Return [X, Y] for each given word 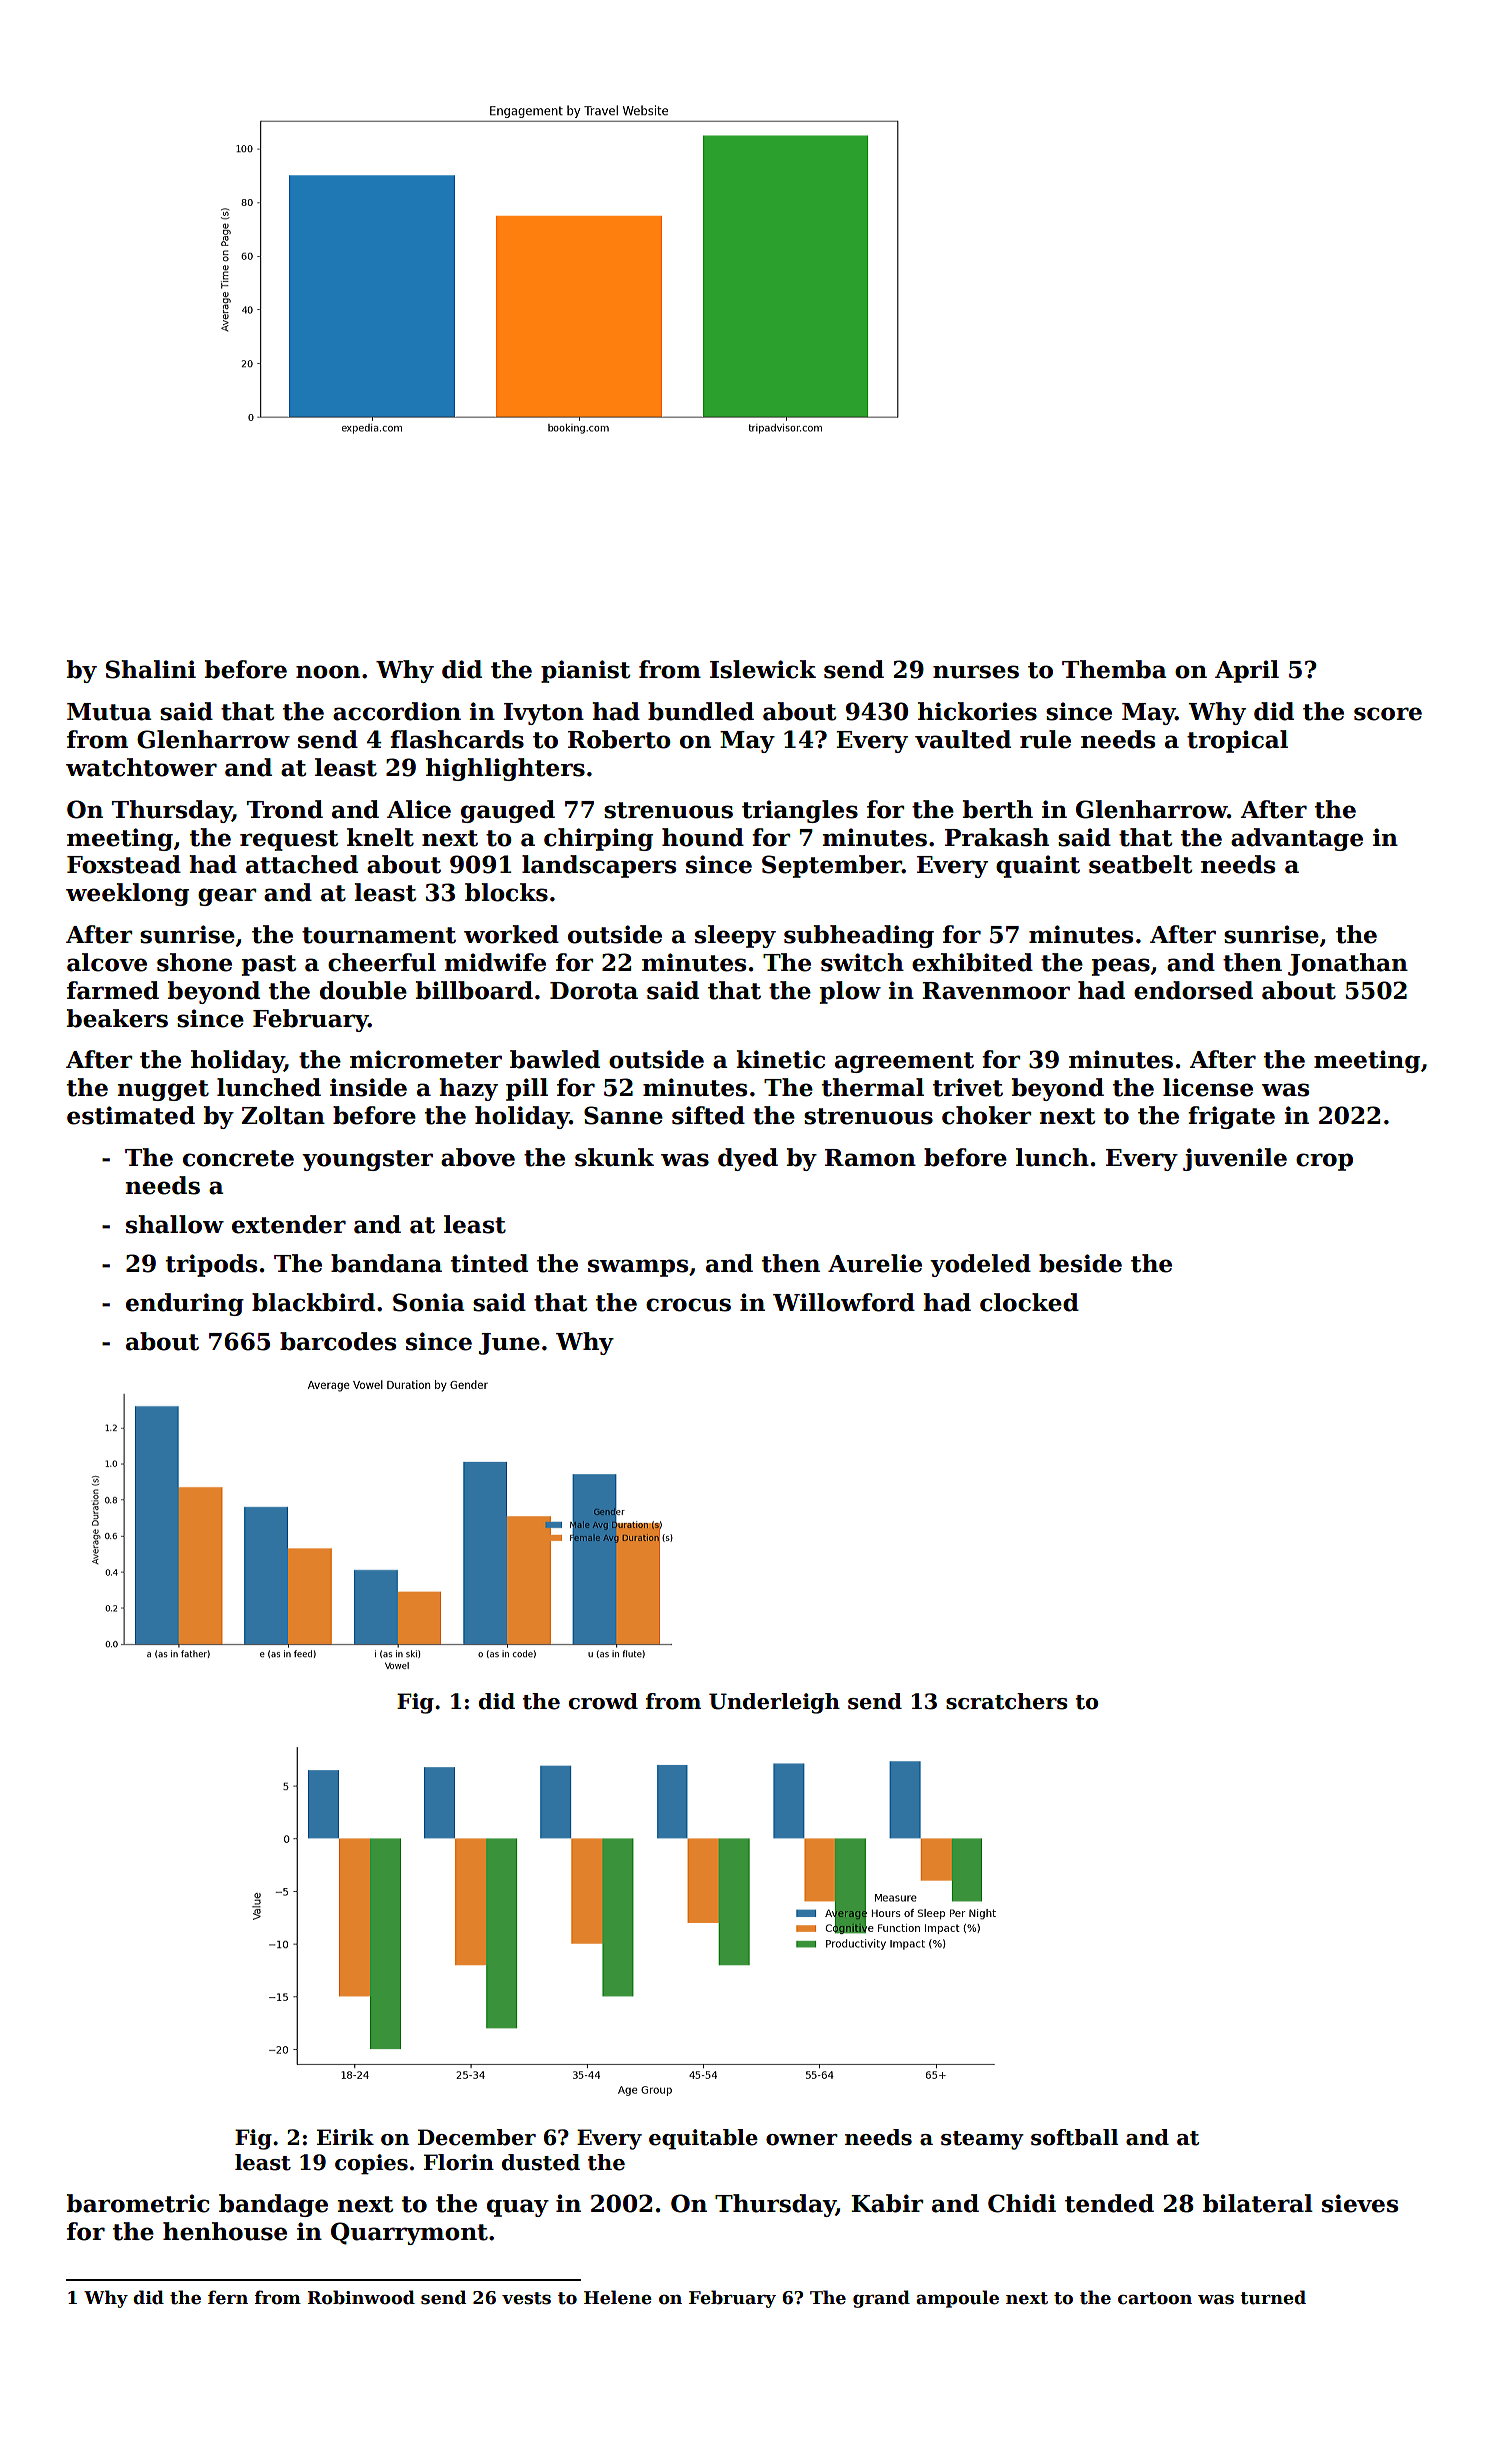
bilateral [1258, 2203]
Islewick [763, 669]
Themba [1114, 669]
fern [228, 2297]
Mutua [109, 712]
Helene [618, 2297]
